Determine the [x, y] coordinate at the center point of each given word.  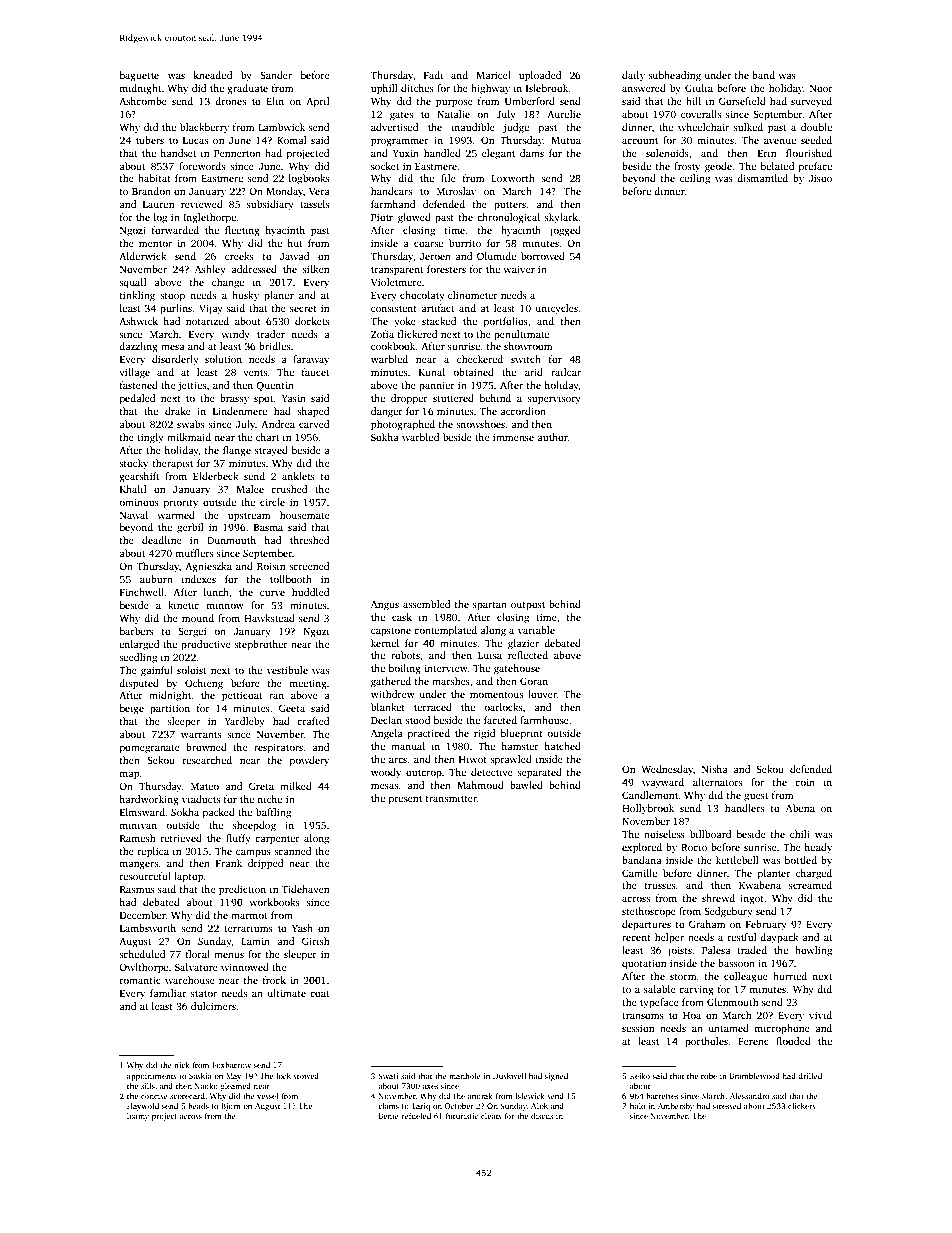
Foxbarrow [231, 1065]
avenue [780, 141]
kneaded [212, 75]
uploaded [540, 76]
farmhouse [544, 720]
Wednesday [667, 770]
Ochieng [204, 684]
